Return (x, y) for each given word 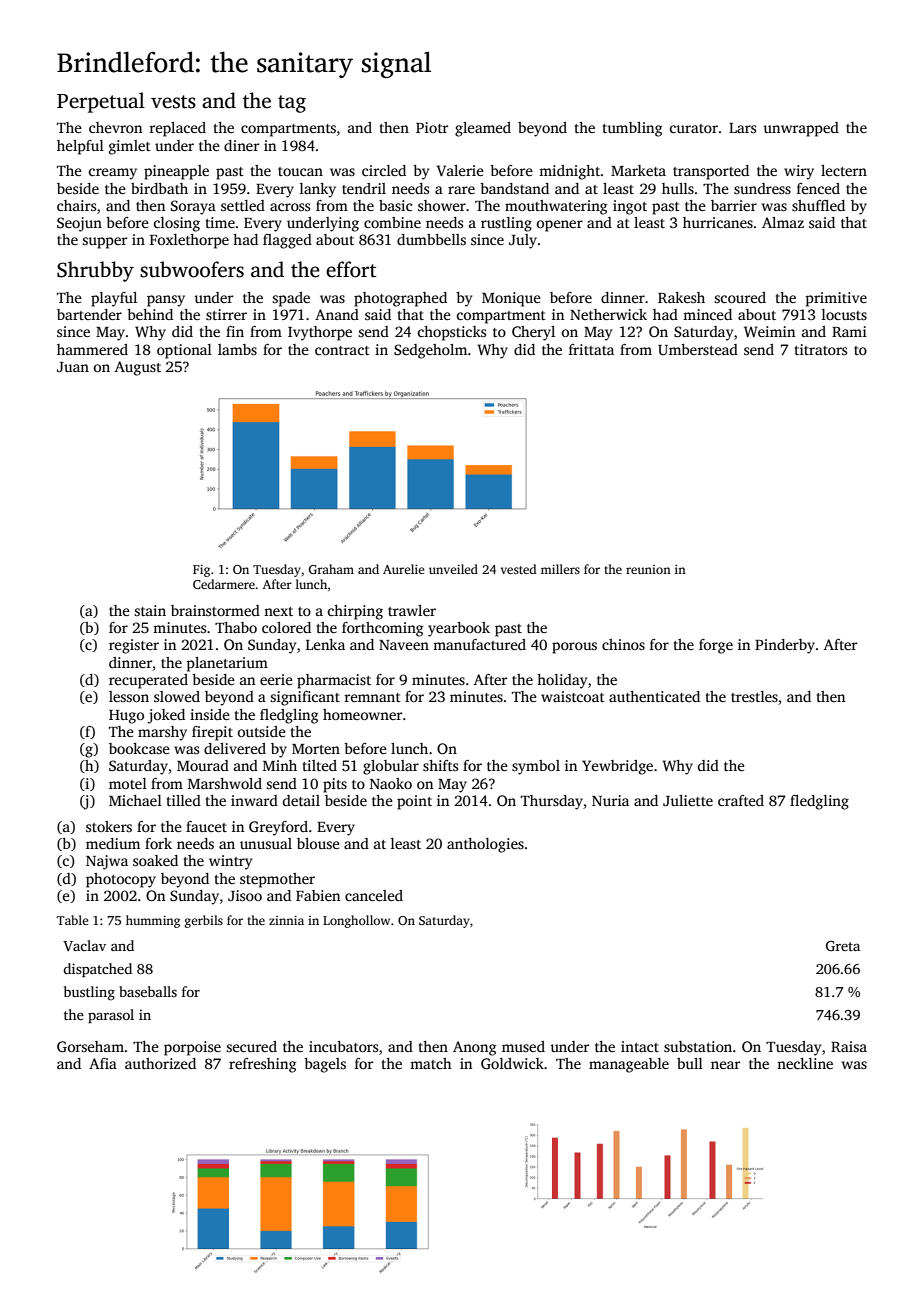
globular (391, 767)
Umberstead (698, 349)
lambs (237, 349)
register (134, 646)
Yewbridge (617, 767)
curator (694, 128)
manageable (629, 1065)
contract (342, 350)
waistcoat (573, 696)
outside (262, 731)
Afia (103, 1063)
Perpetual (101, 102)
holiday (562, 681)
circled (384, 170)
